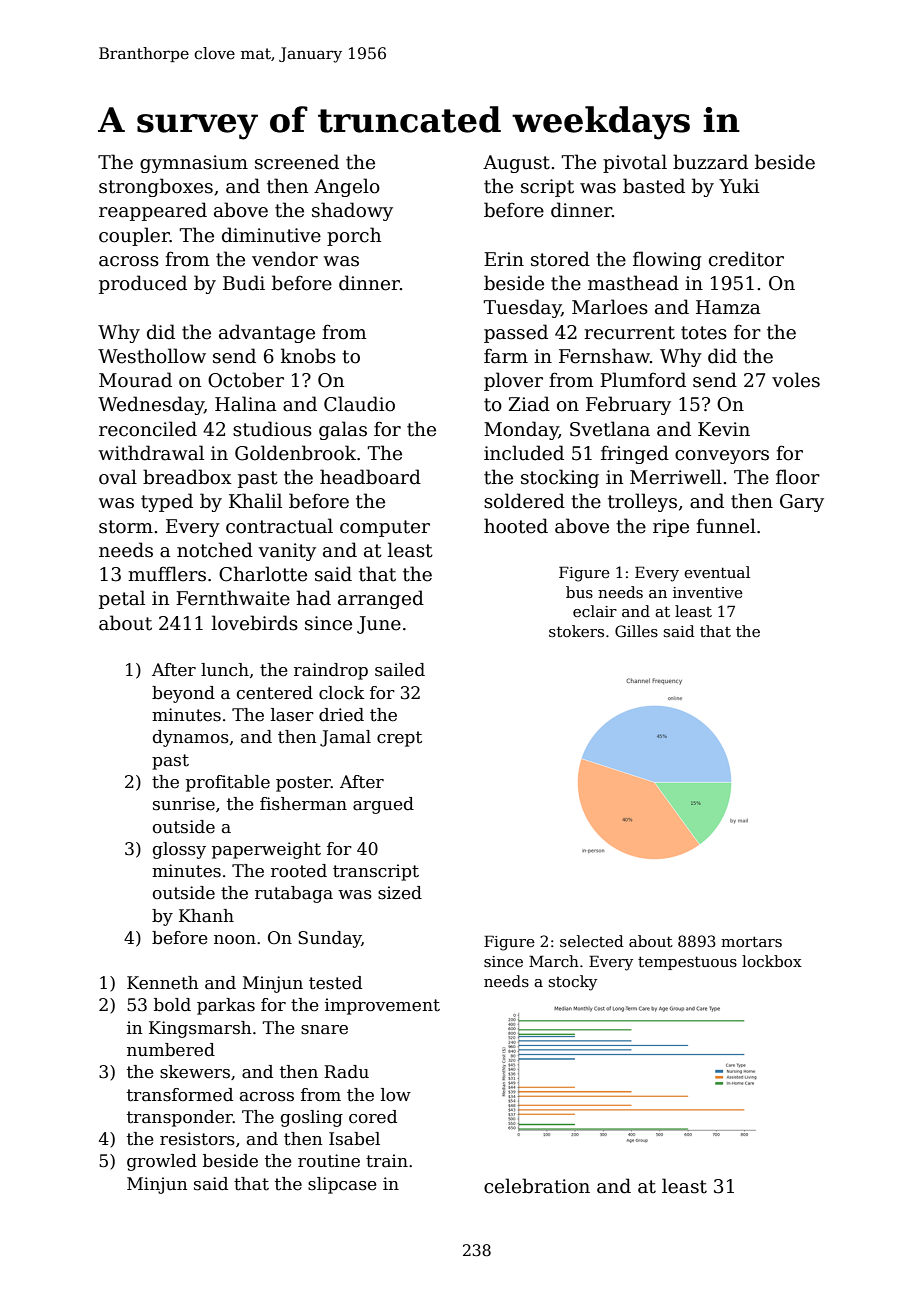 Image resolution: width=924 pixels, height=1308 pixels. I want to click on tempestuous, so click(687, 963).
